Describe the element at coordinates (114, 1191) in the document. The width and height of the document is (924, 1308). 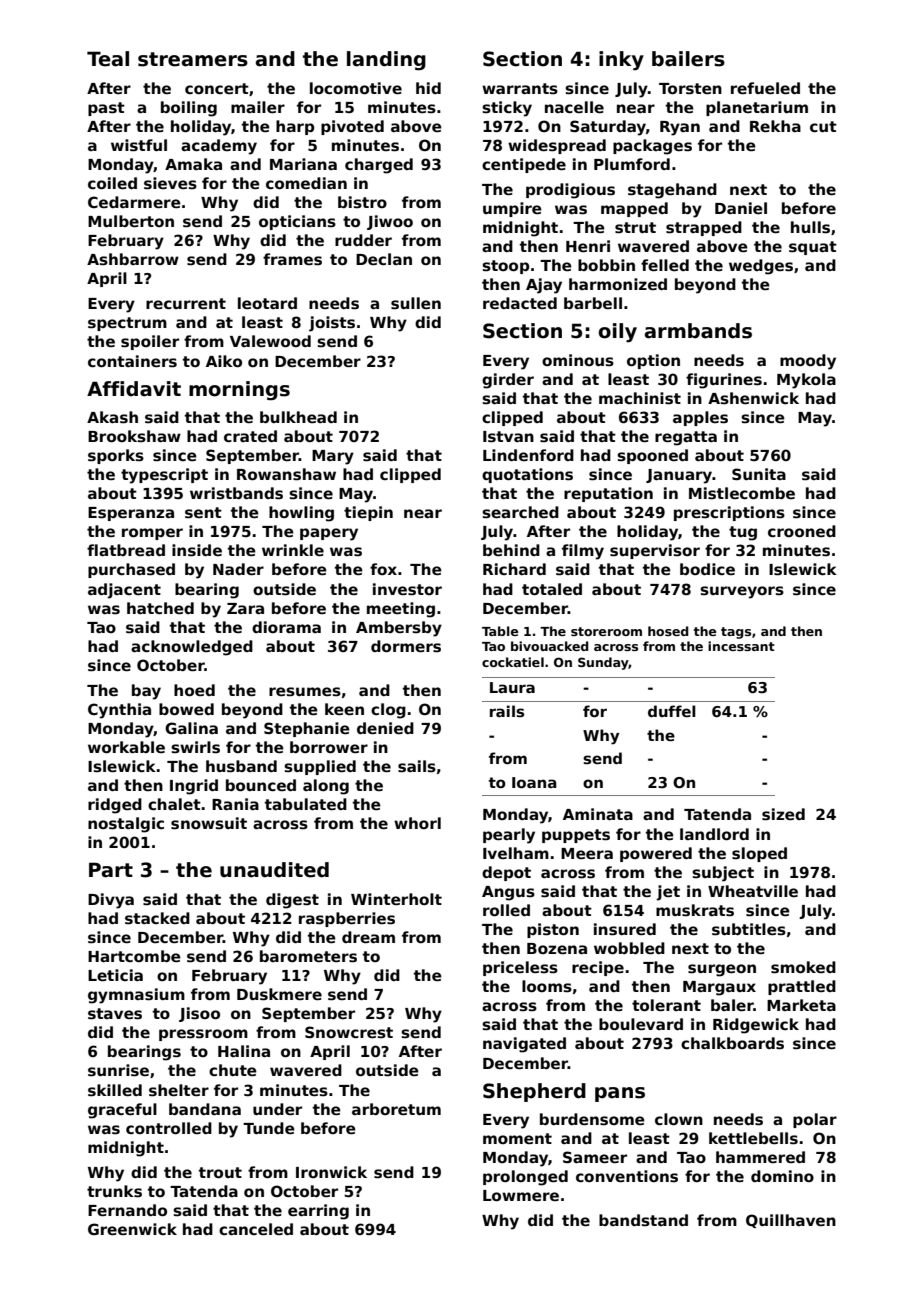
I see `trunks` at that location.
